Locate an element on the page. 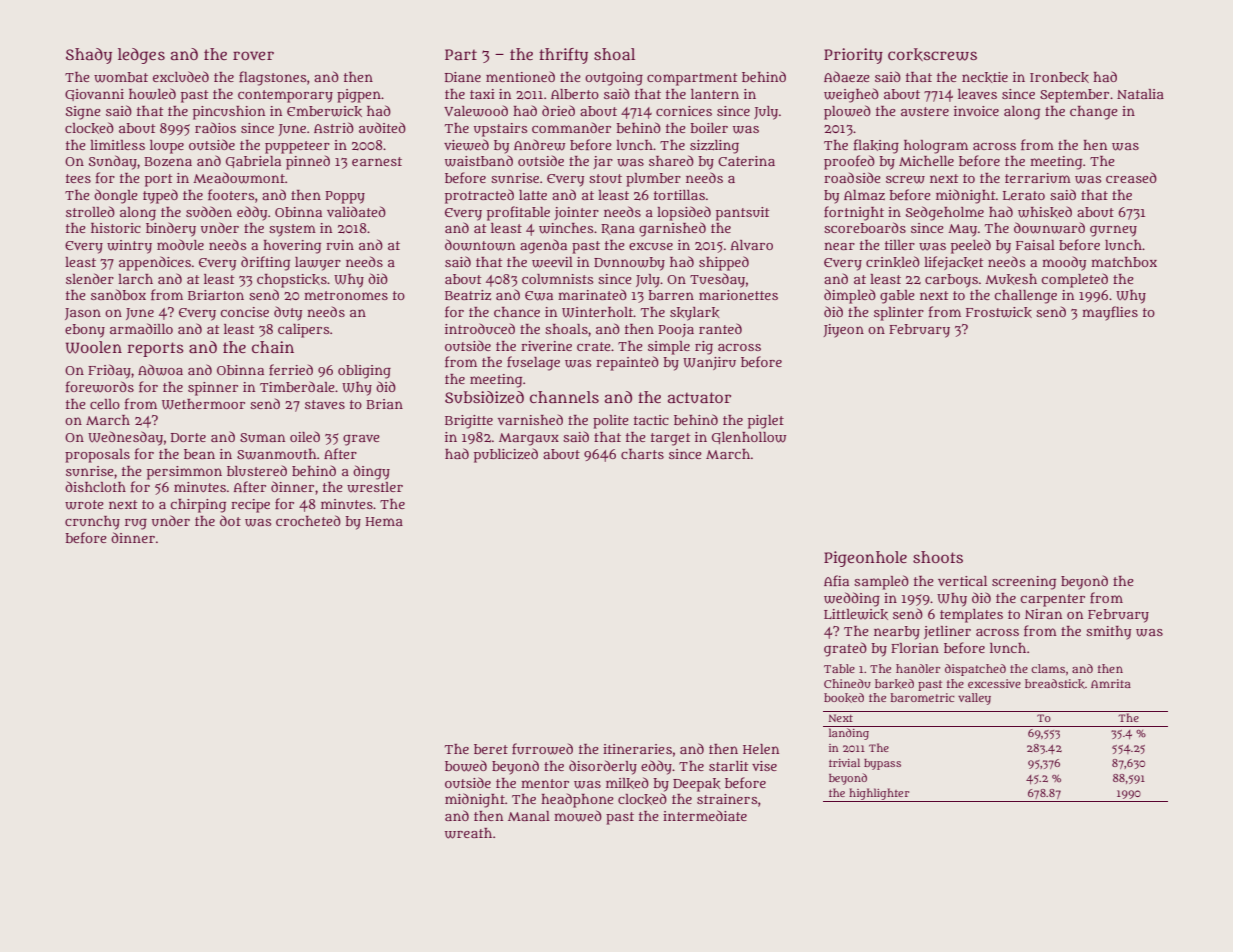 The image size is (1233, 952). piglet is located at coordinates (766, 422).
